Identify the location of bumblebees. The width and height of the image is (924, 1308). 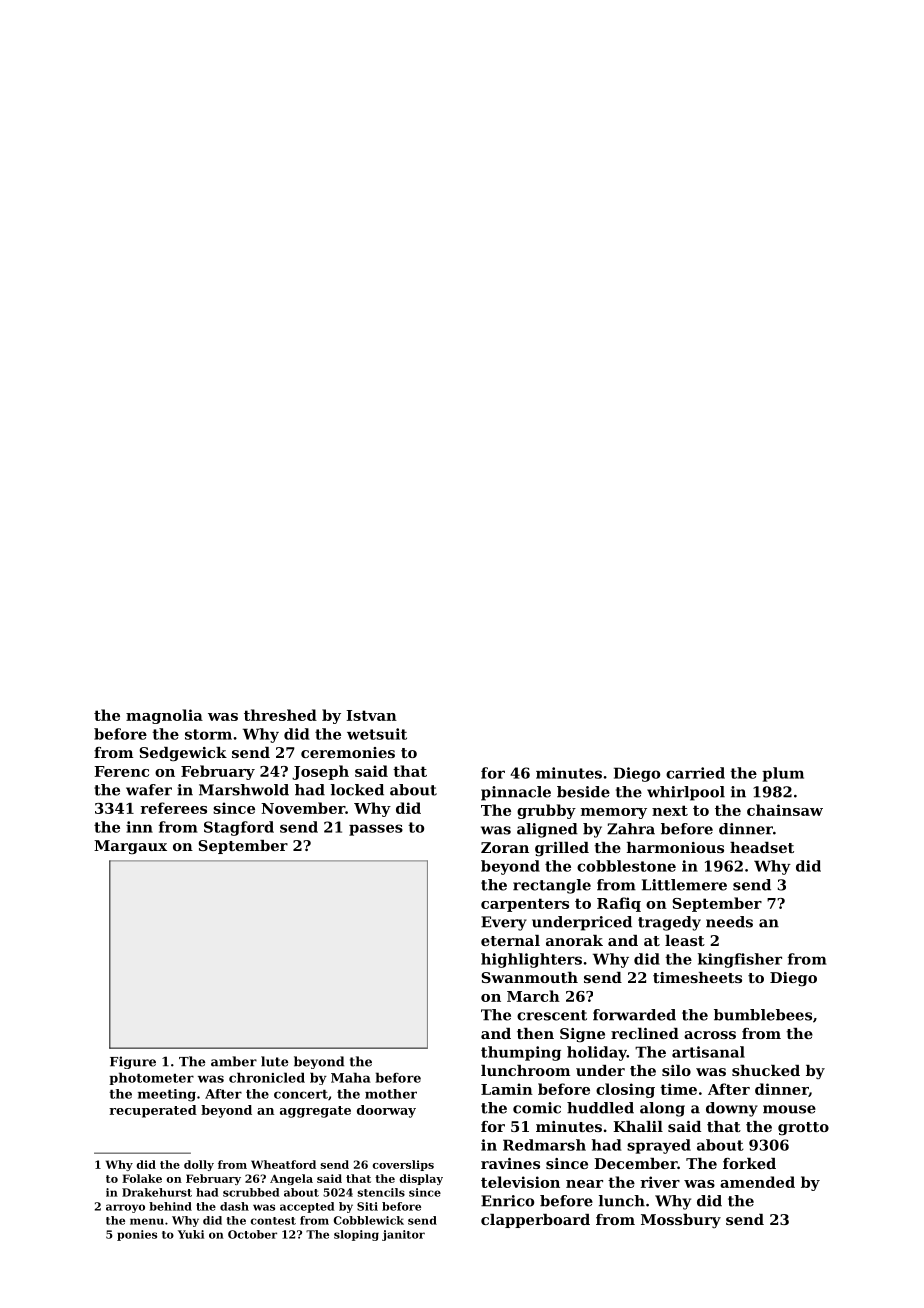
(763, 1015).
